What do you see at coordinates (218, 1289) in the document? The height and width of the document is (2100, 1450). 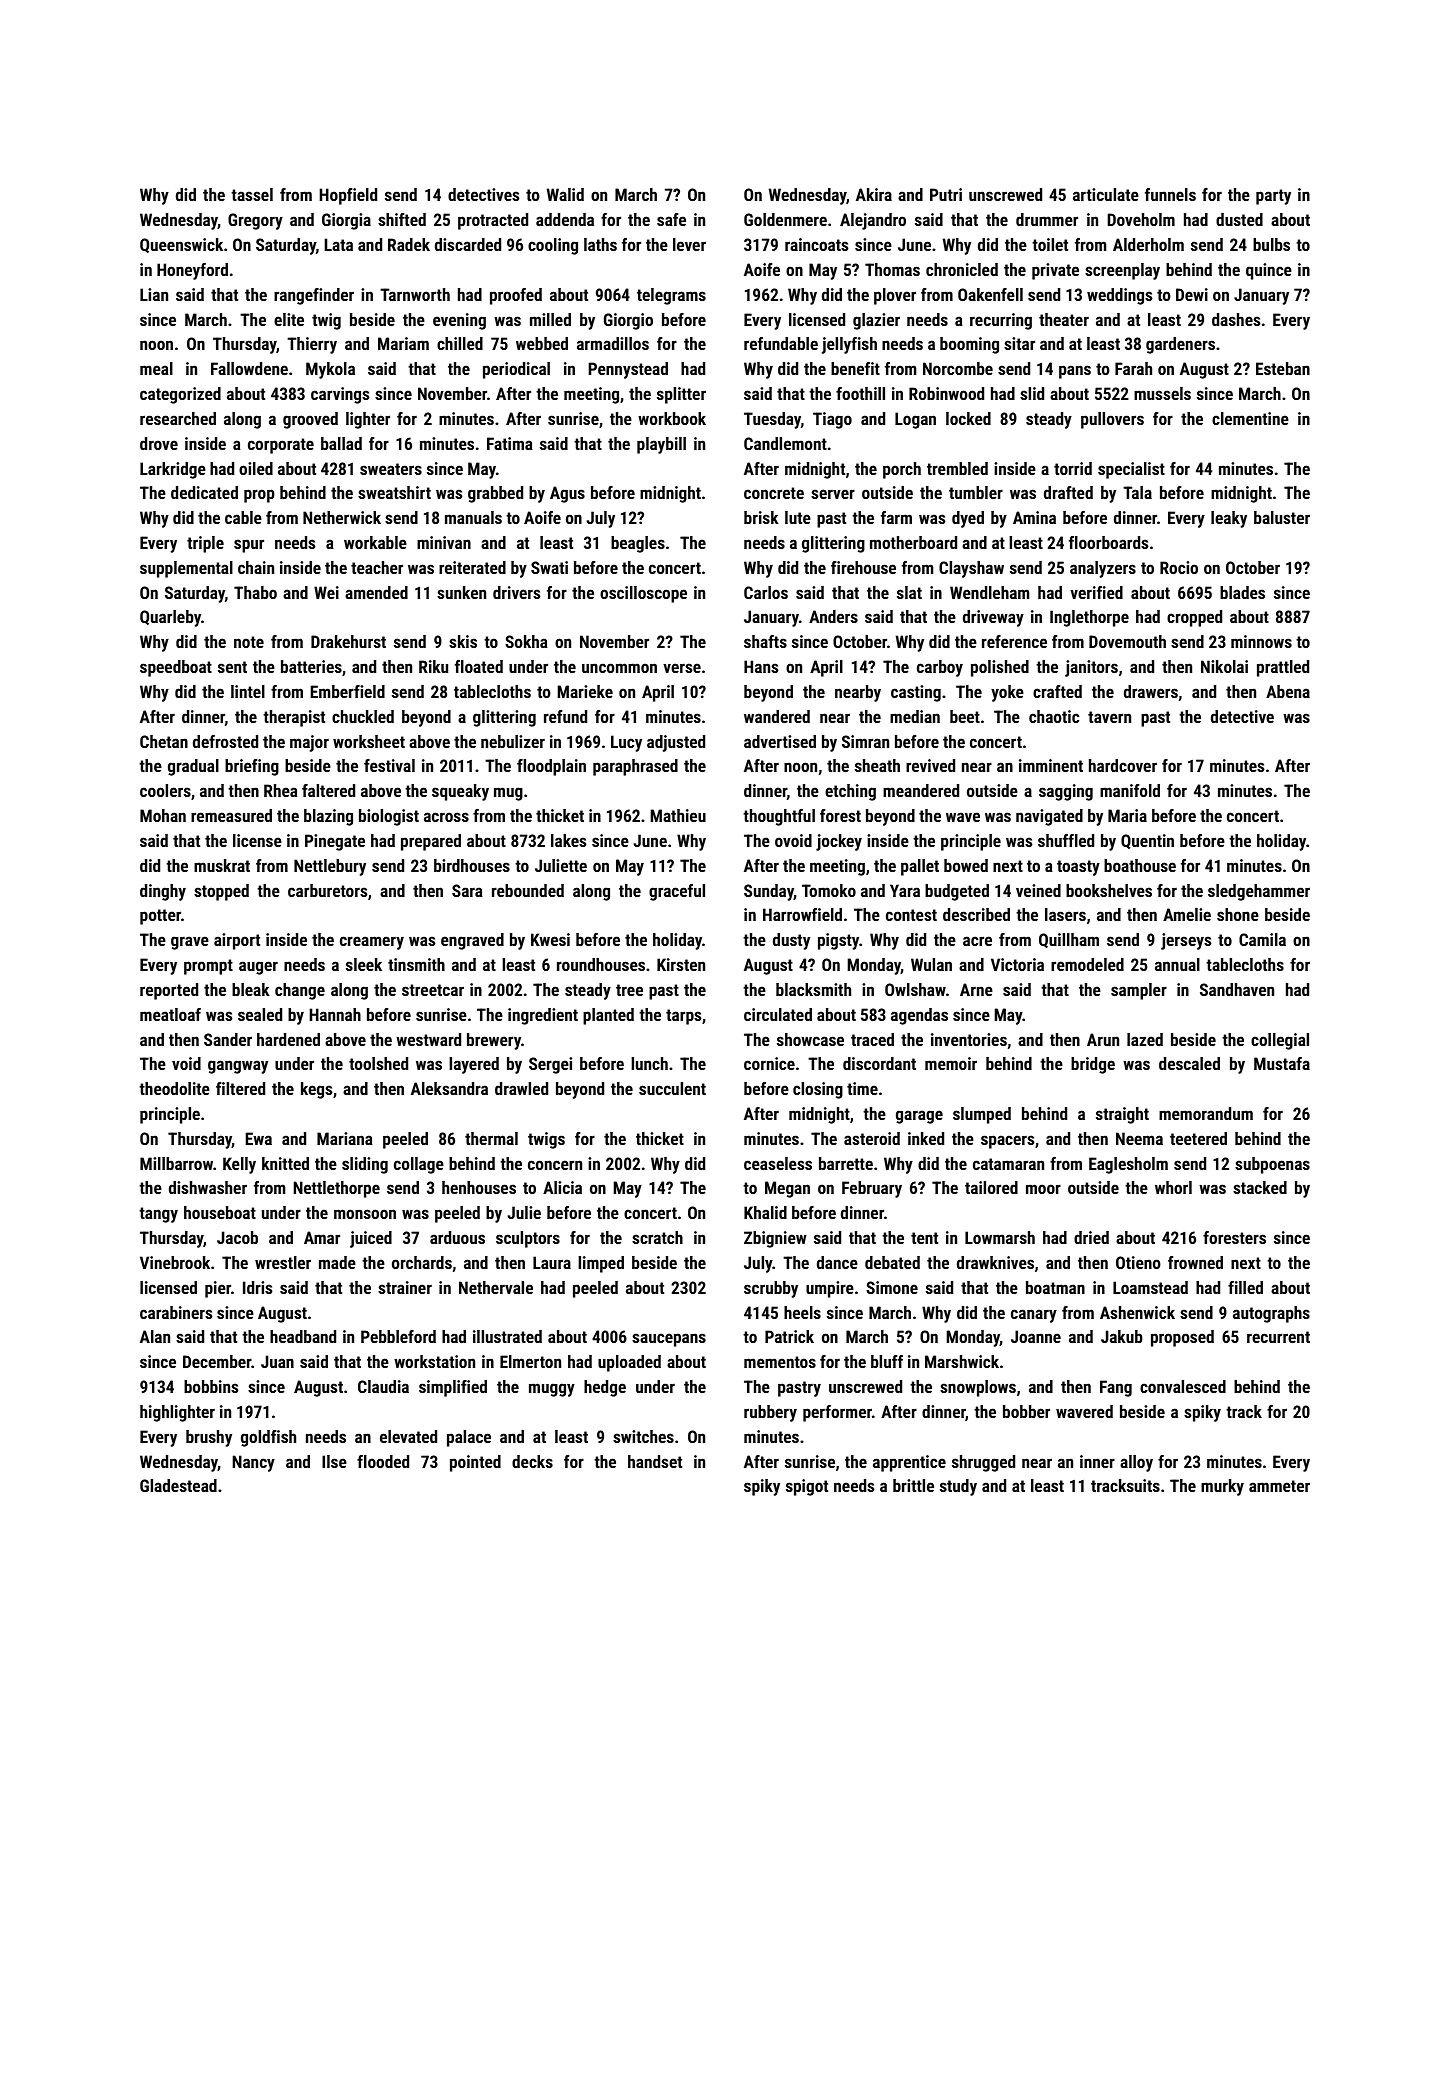 I see `pier` at bounding box center [218, 1289].
